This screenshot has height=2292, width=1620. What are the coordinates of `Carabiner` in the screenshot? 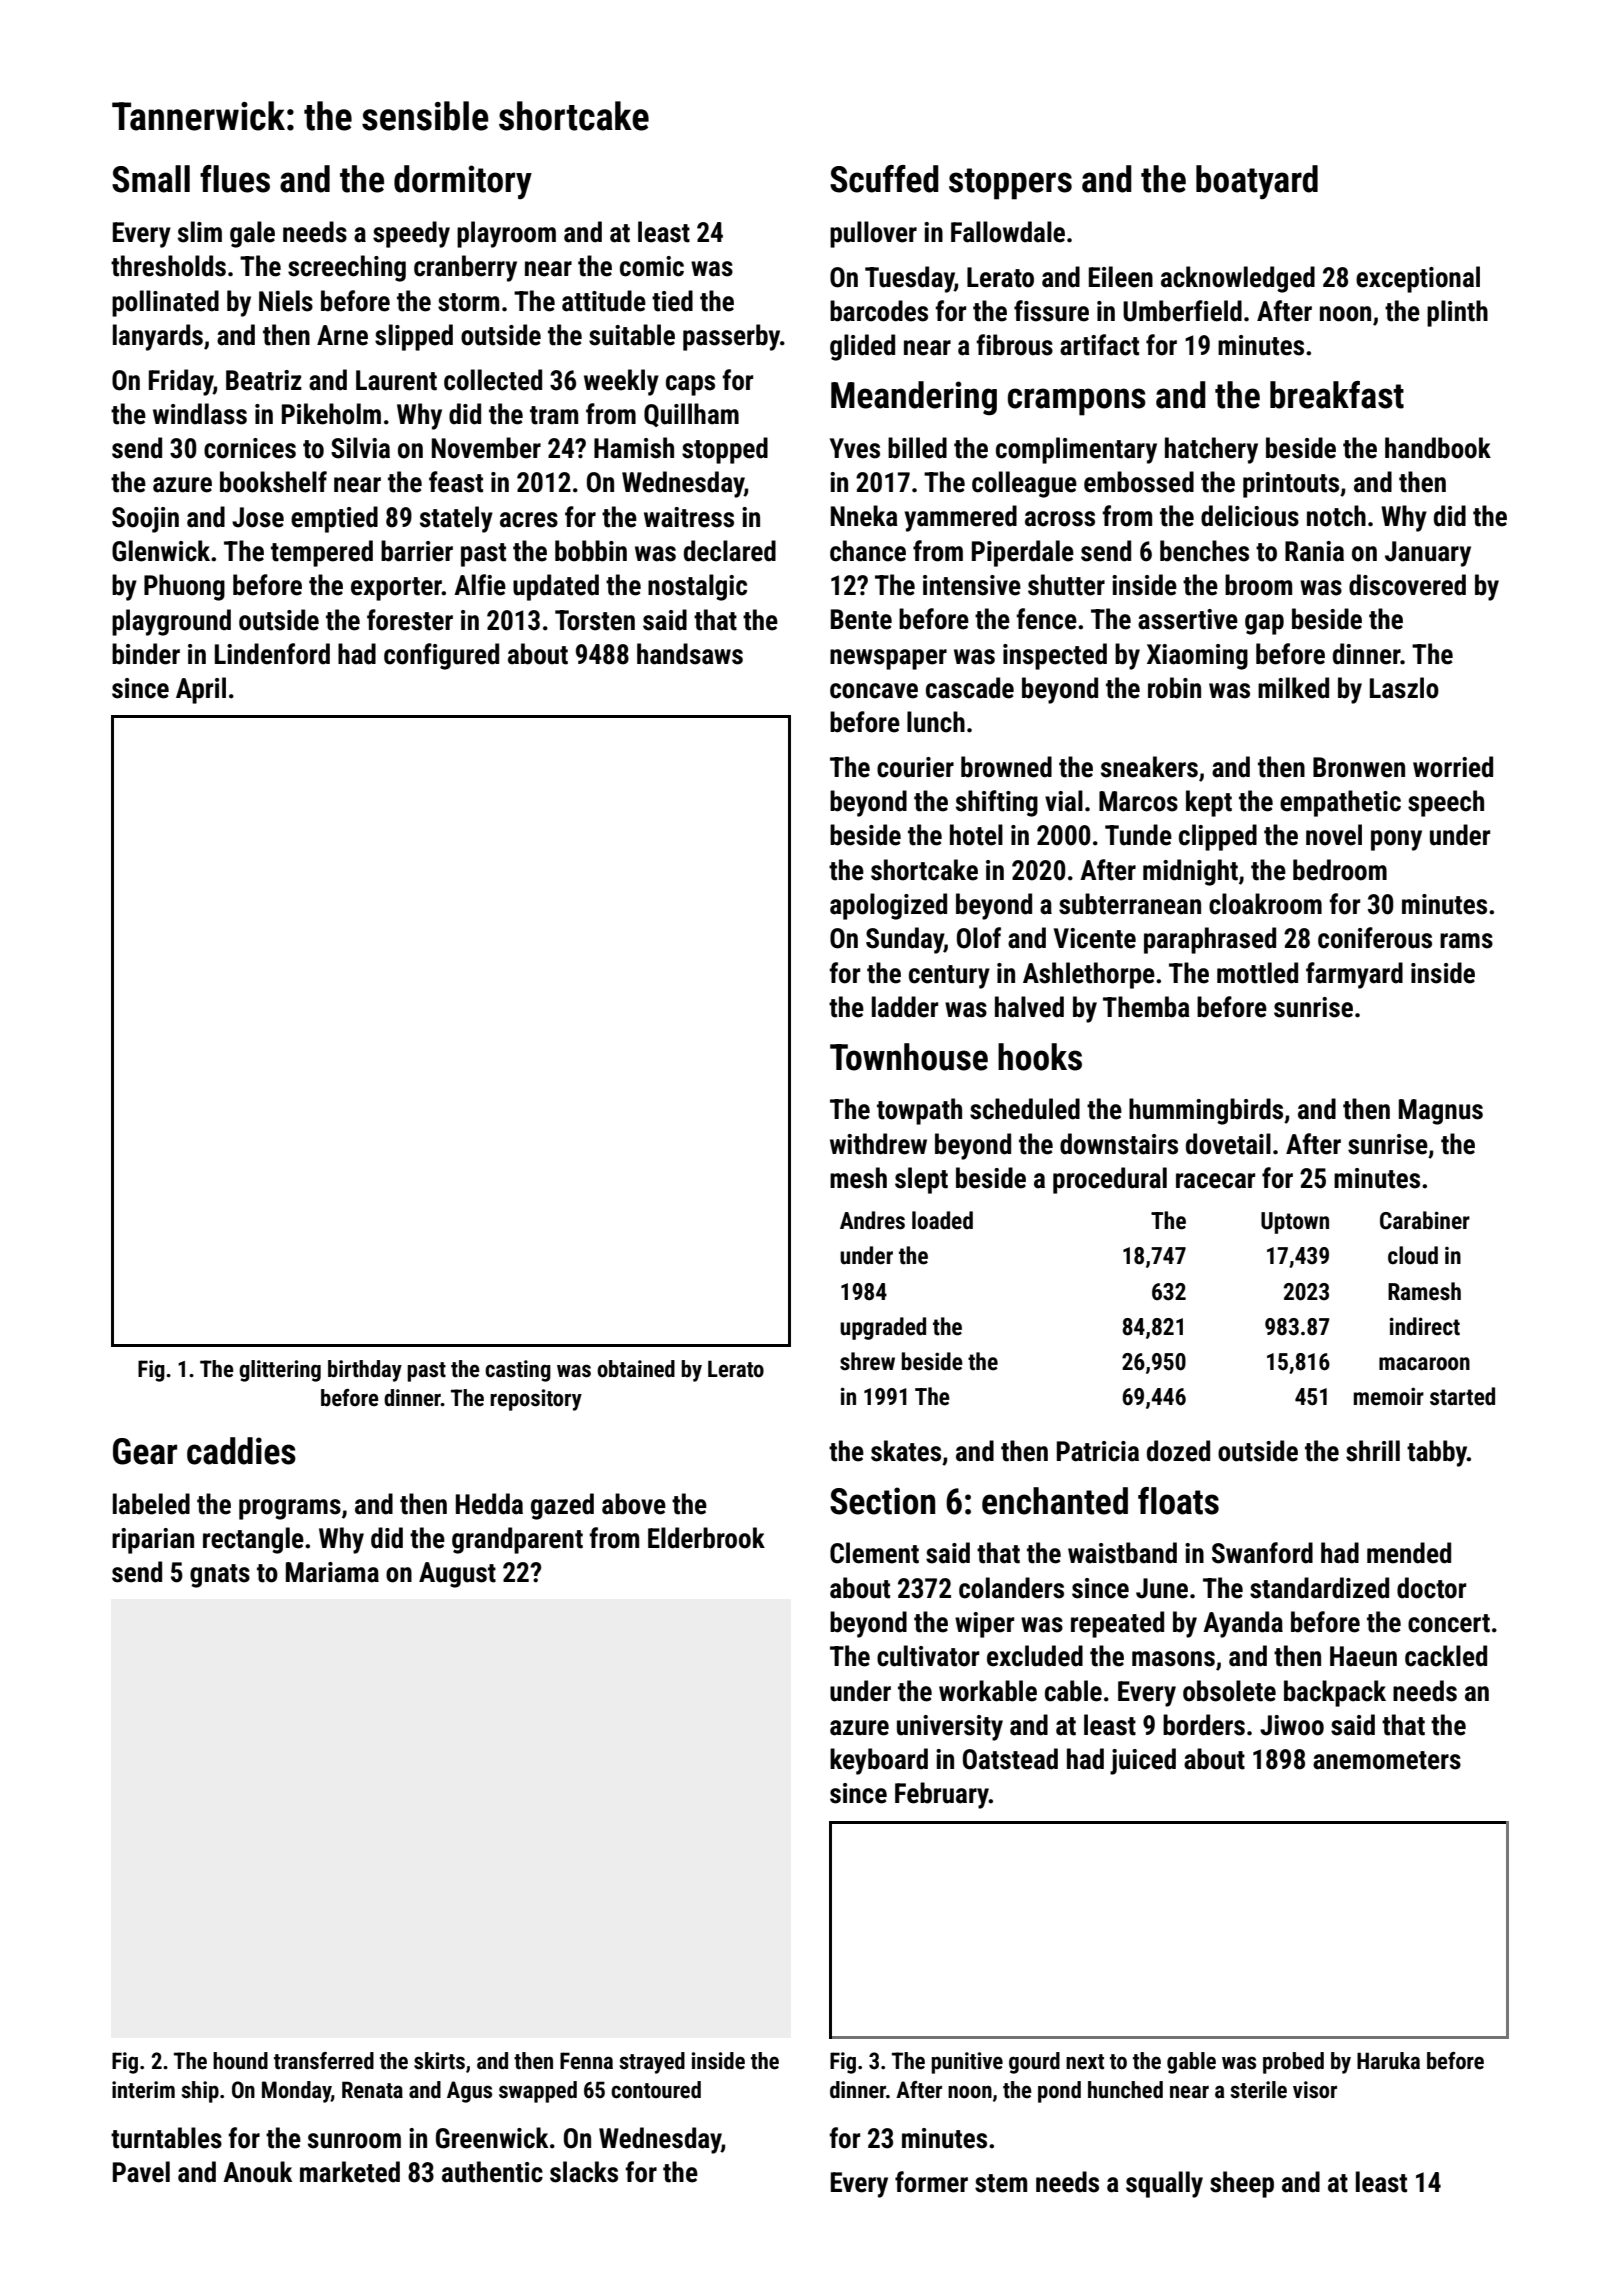 It's located at (1425, 1220).
